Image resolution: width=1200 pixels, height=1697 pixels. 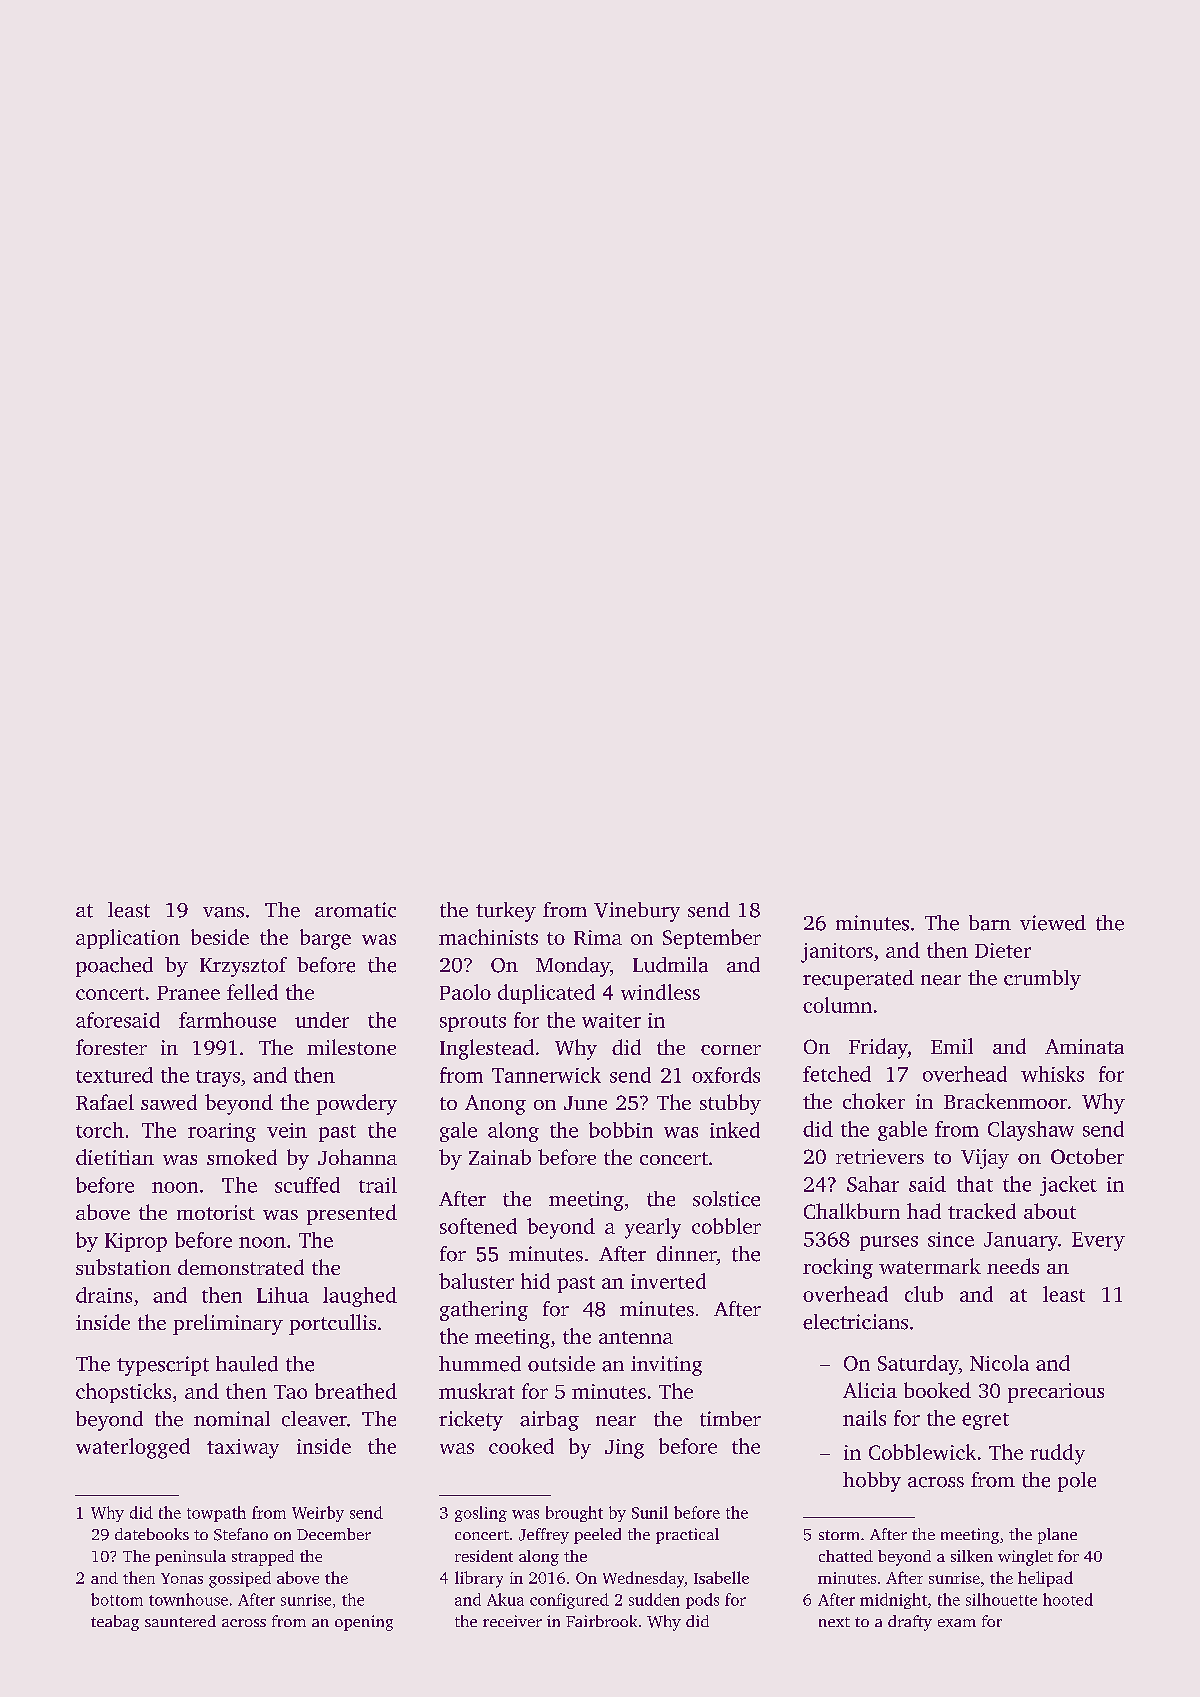 What do you see at coordinates (837, 1005) in the screenshot?
I see `column` at bounding box center [837, 1005].
